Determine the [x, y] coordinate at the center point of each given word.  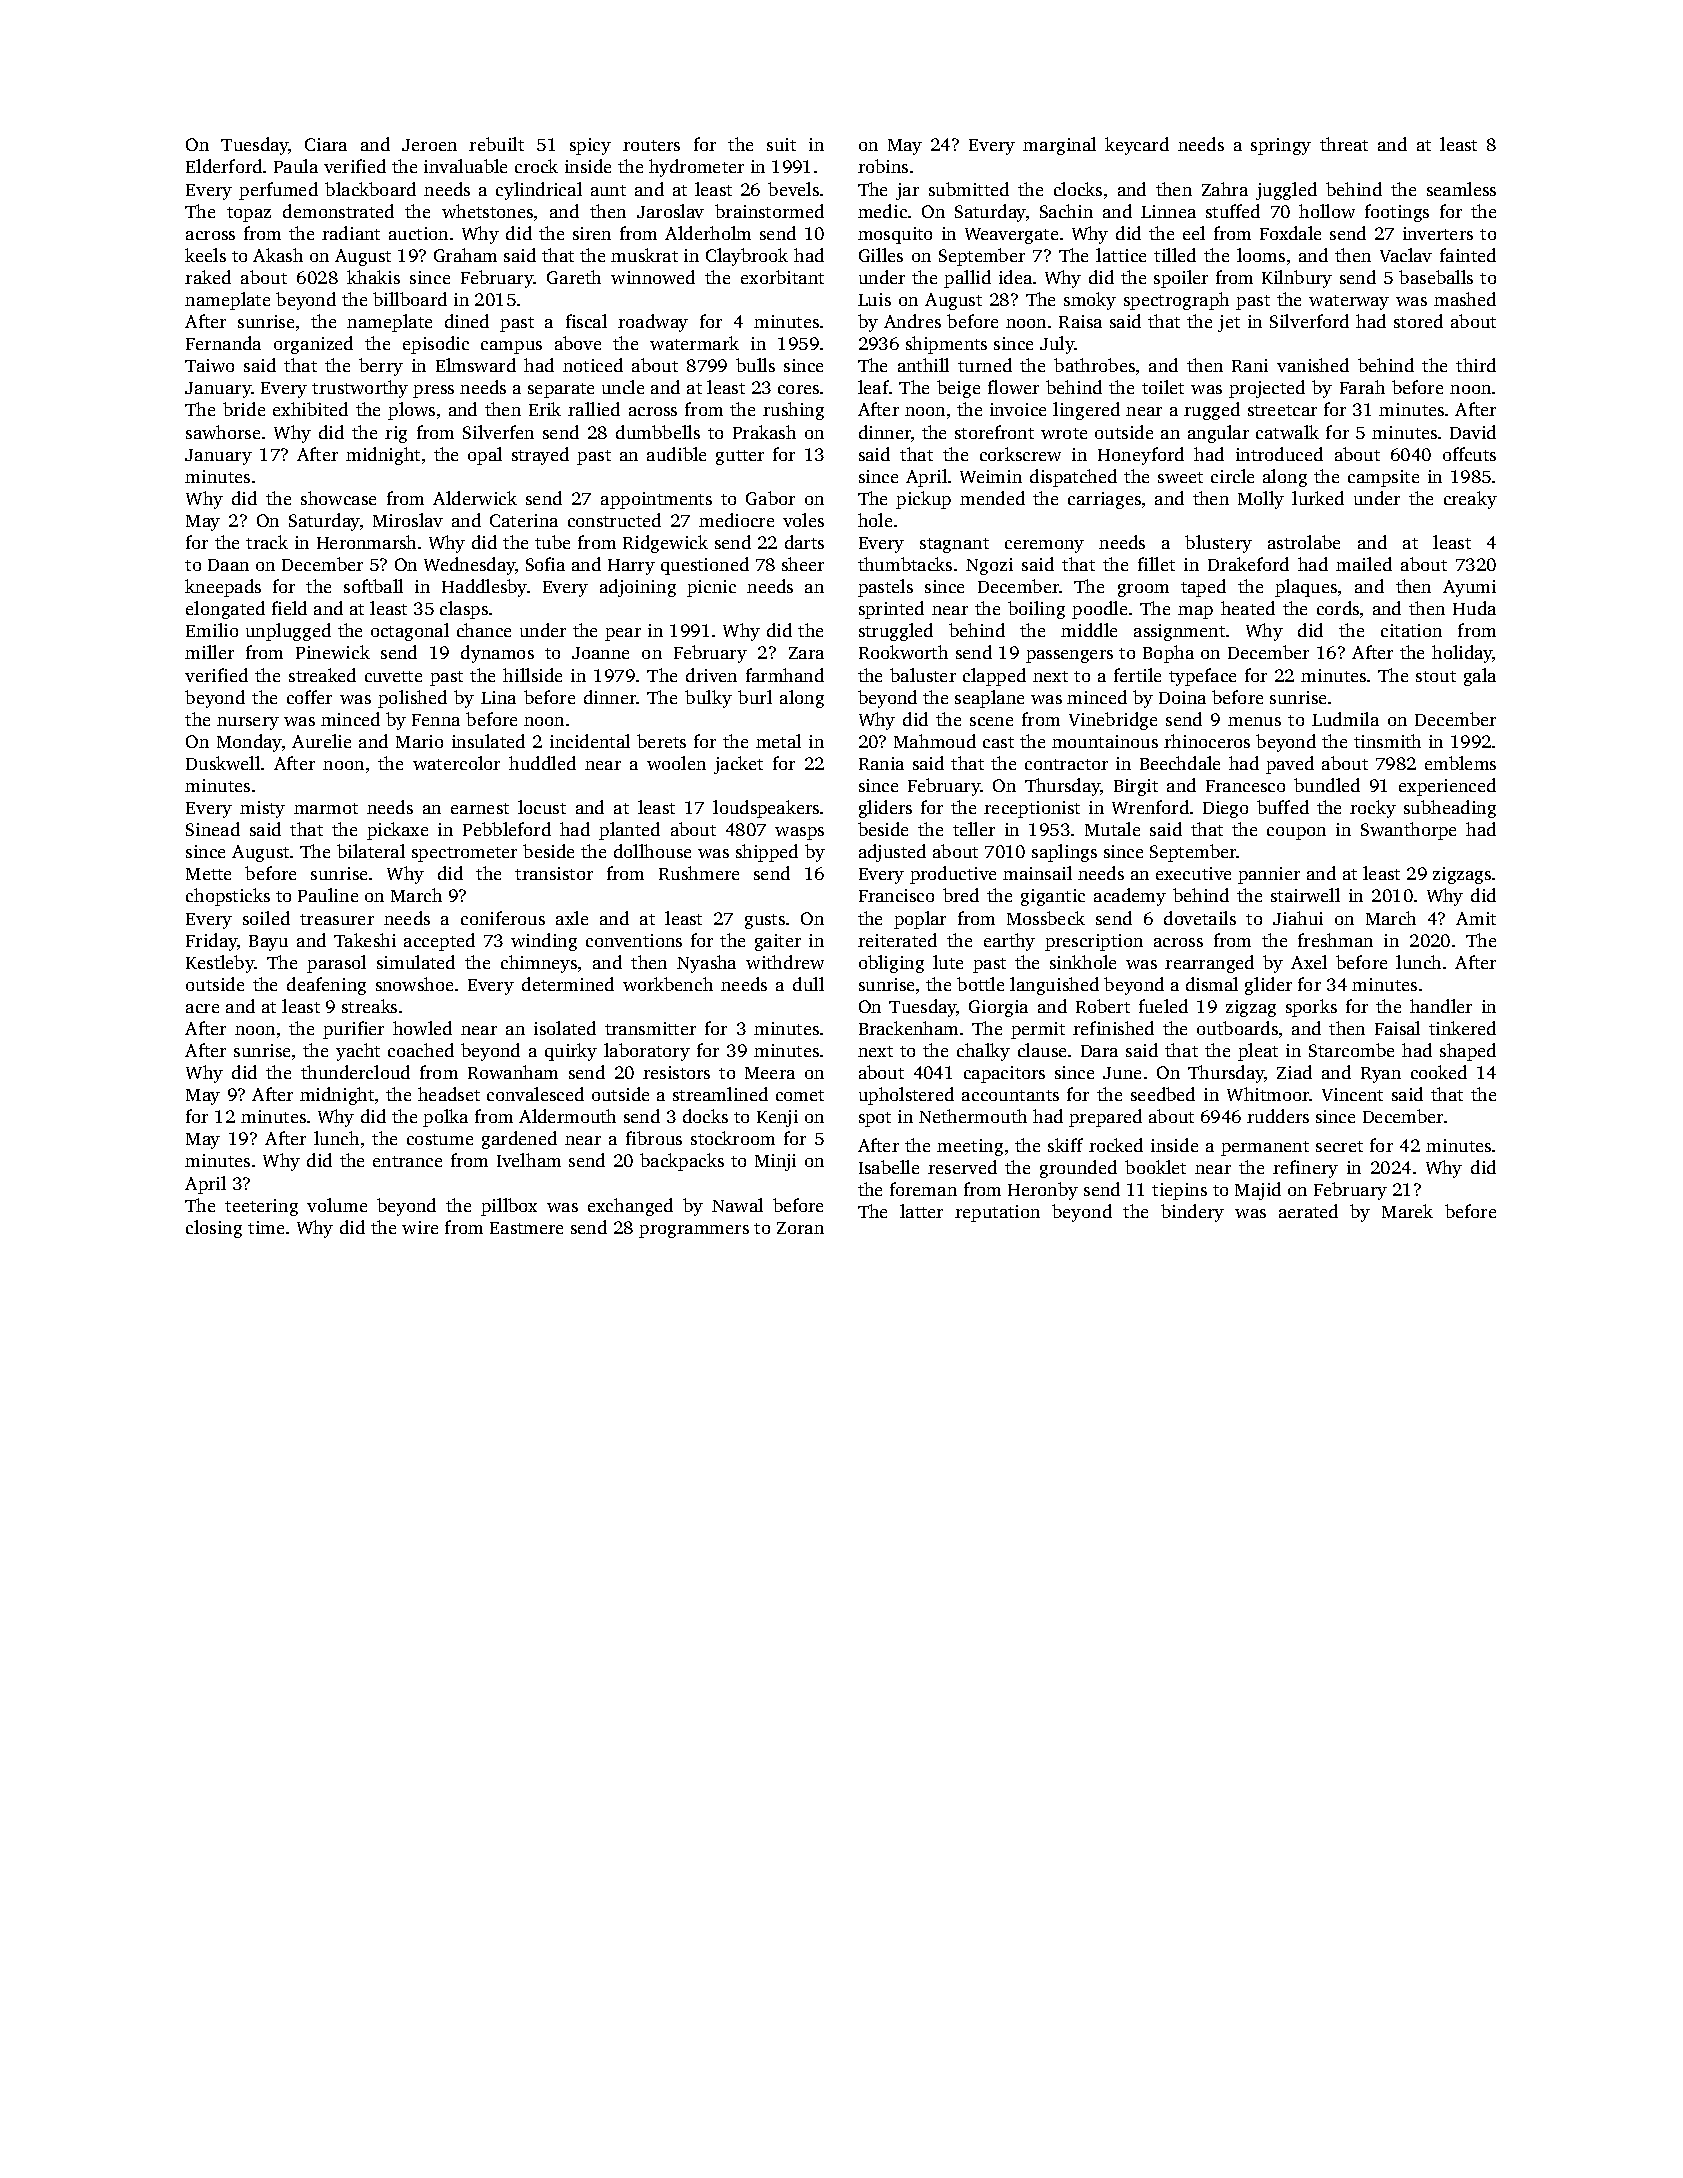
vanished [1313, 365]
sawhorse [223, 432]
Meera [770, 1073]
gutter [740, 457]
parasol [336, 964]
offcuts [1469, 454]
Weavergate [1011, 236]
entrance [407, 1161]
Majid [1258, 1191]
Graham [465, 255]
